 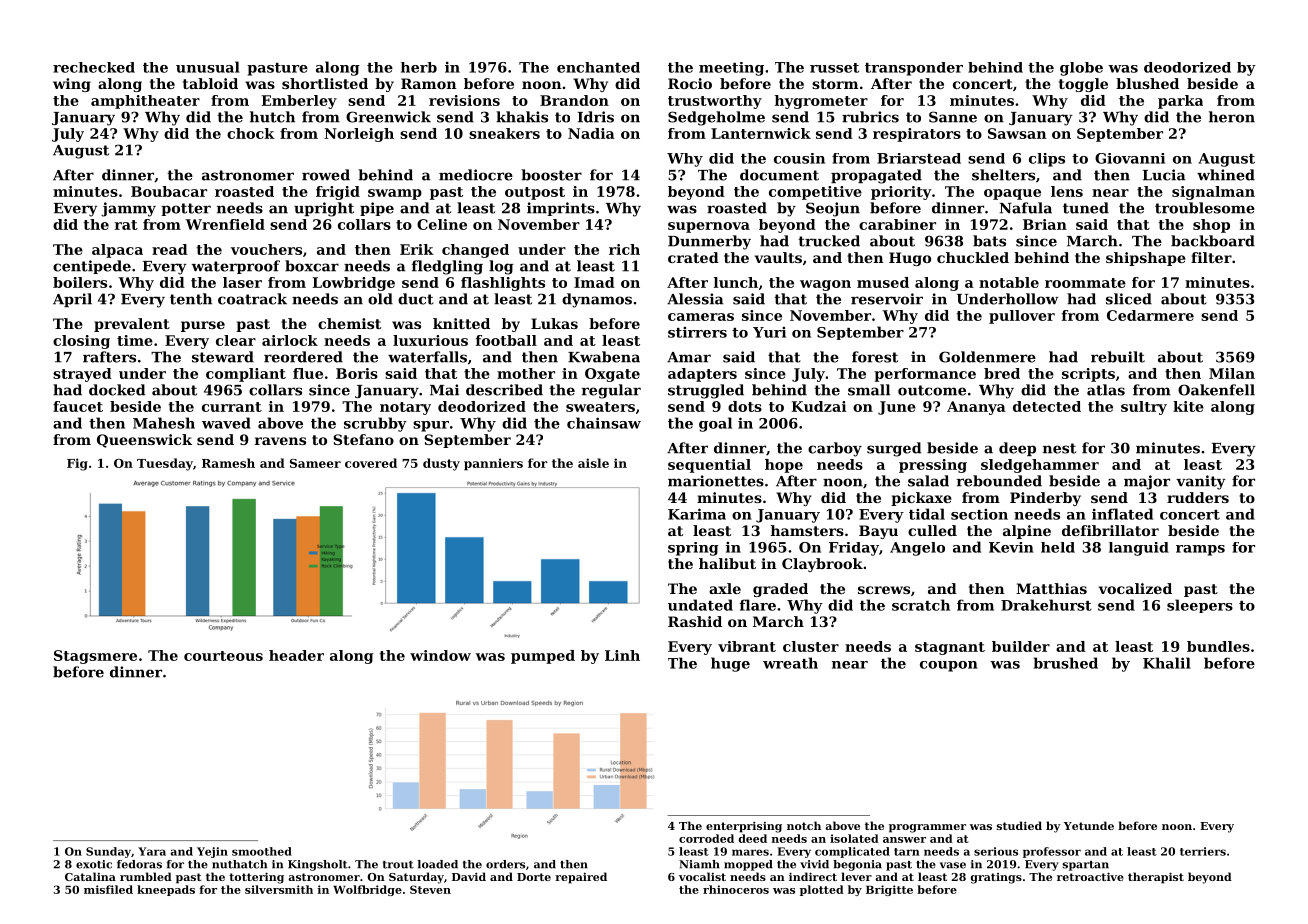 I want to click on mused, so click(x=883, y=282).
